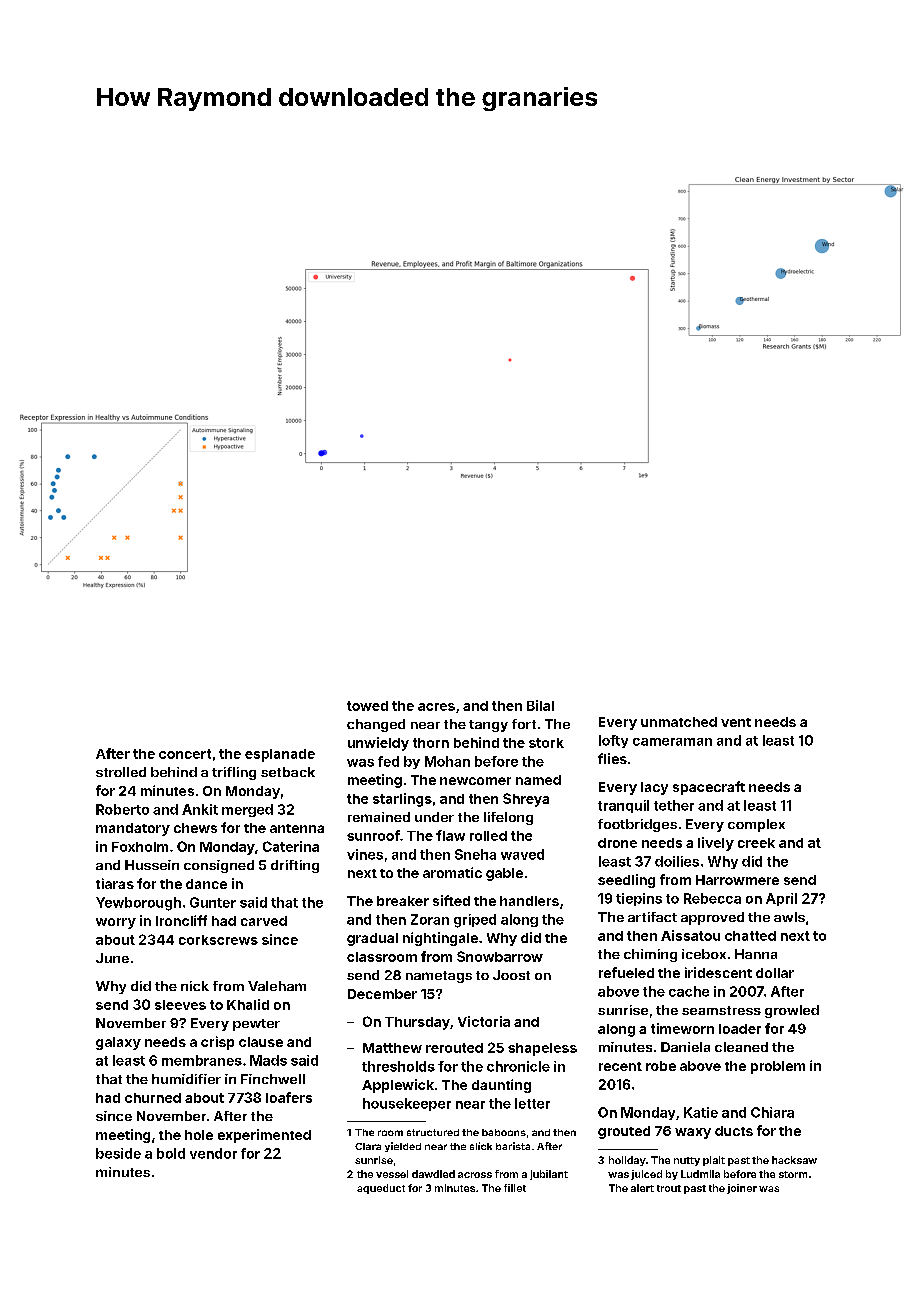  Describe the element at coordinates (524, 724) in the screenshot. I see `fort` at that location.
